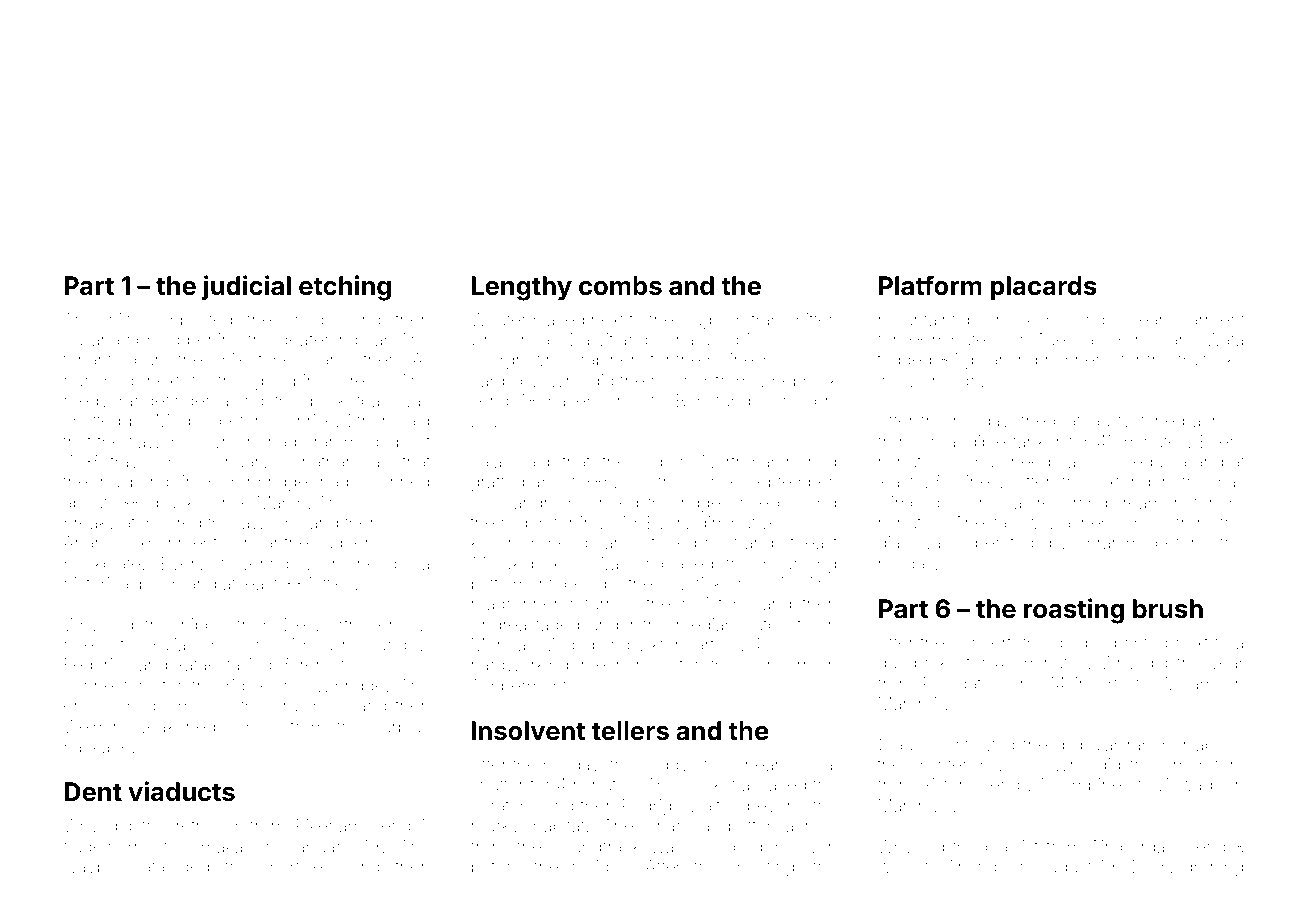  Describe the element at coordinates (90, 868) in the screenshot. I see `waybill` at that location.
